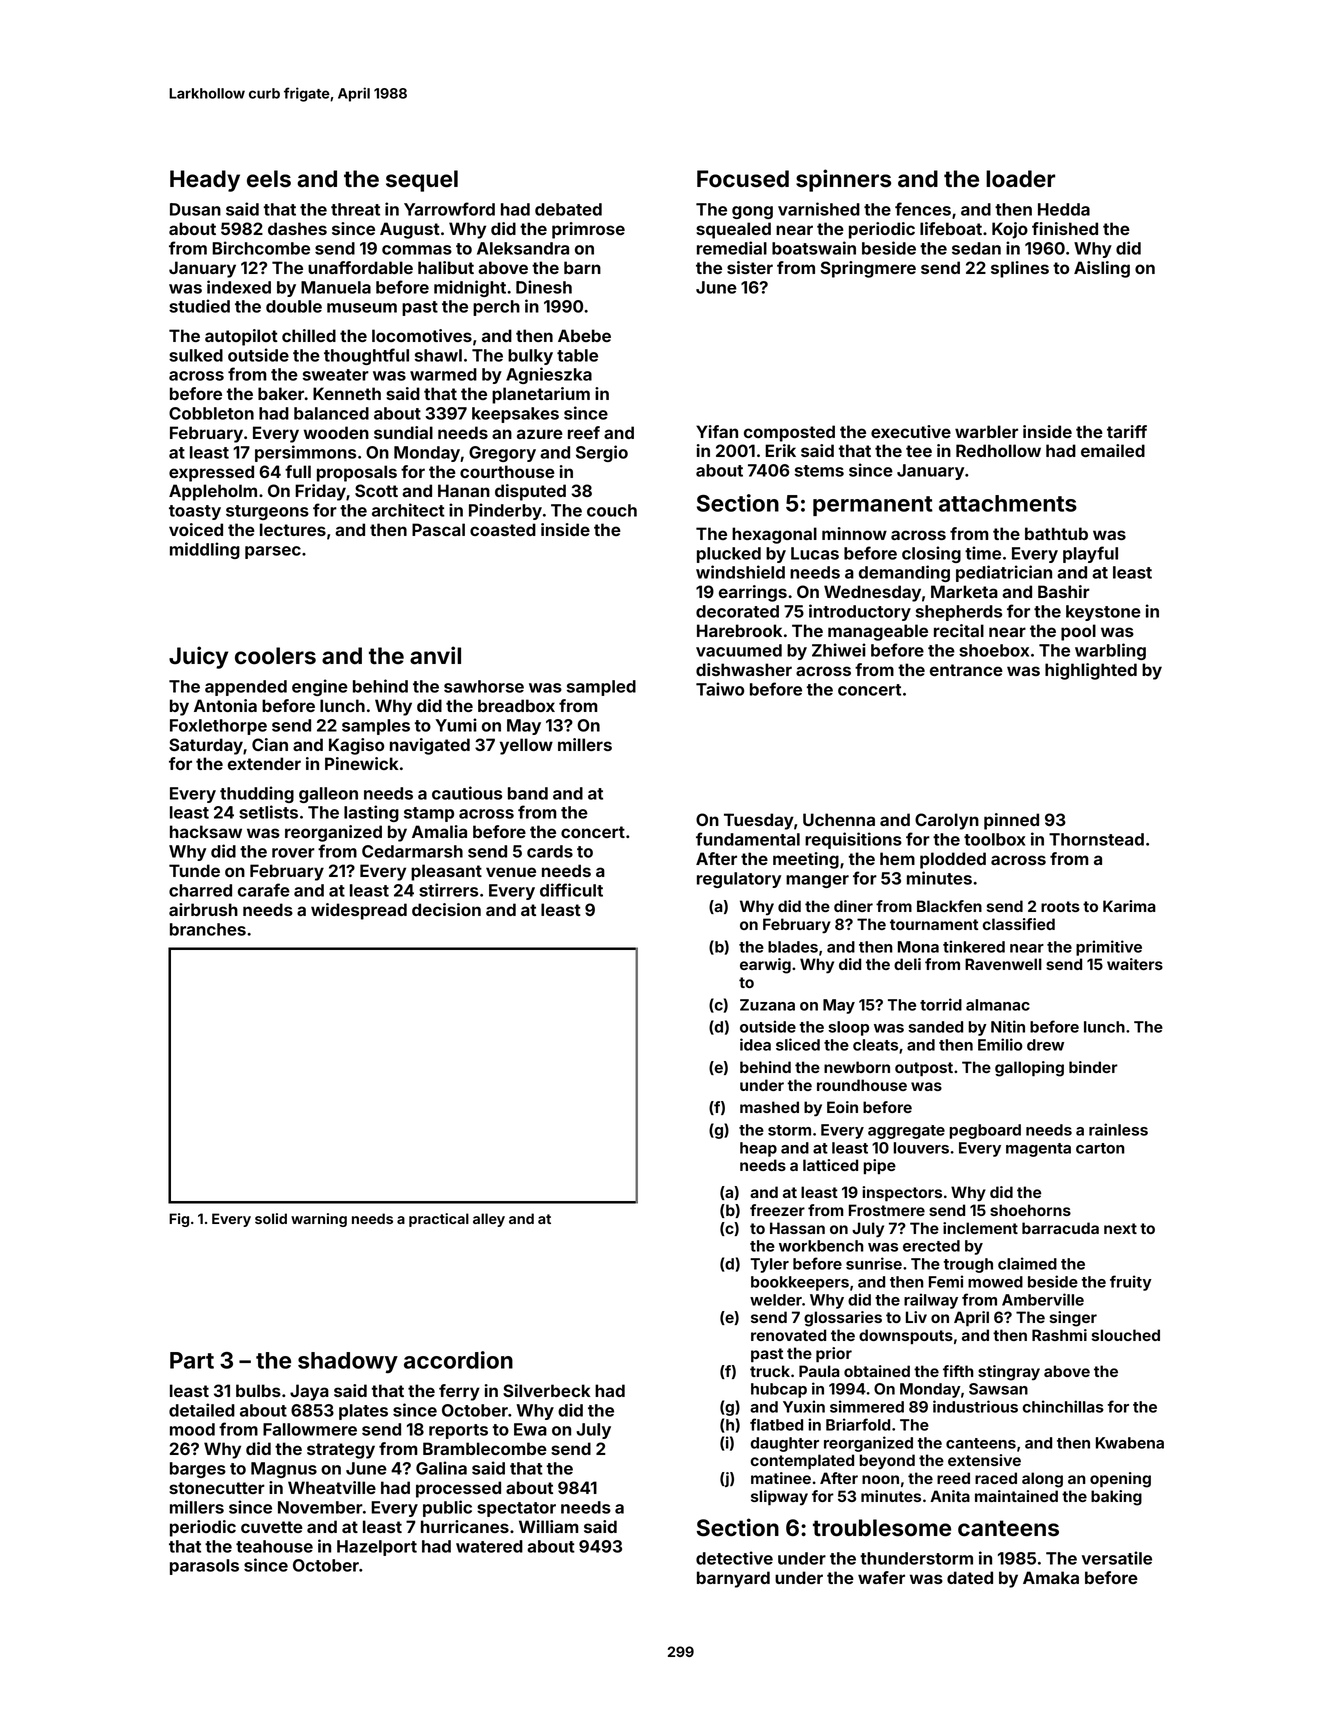  What do you see at coordinates (516, 1509) in the document?
I see `spectator` at bounding box center [516, 1509].
